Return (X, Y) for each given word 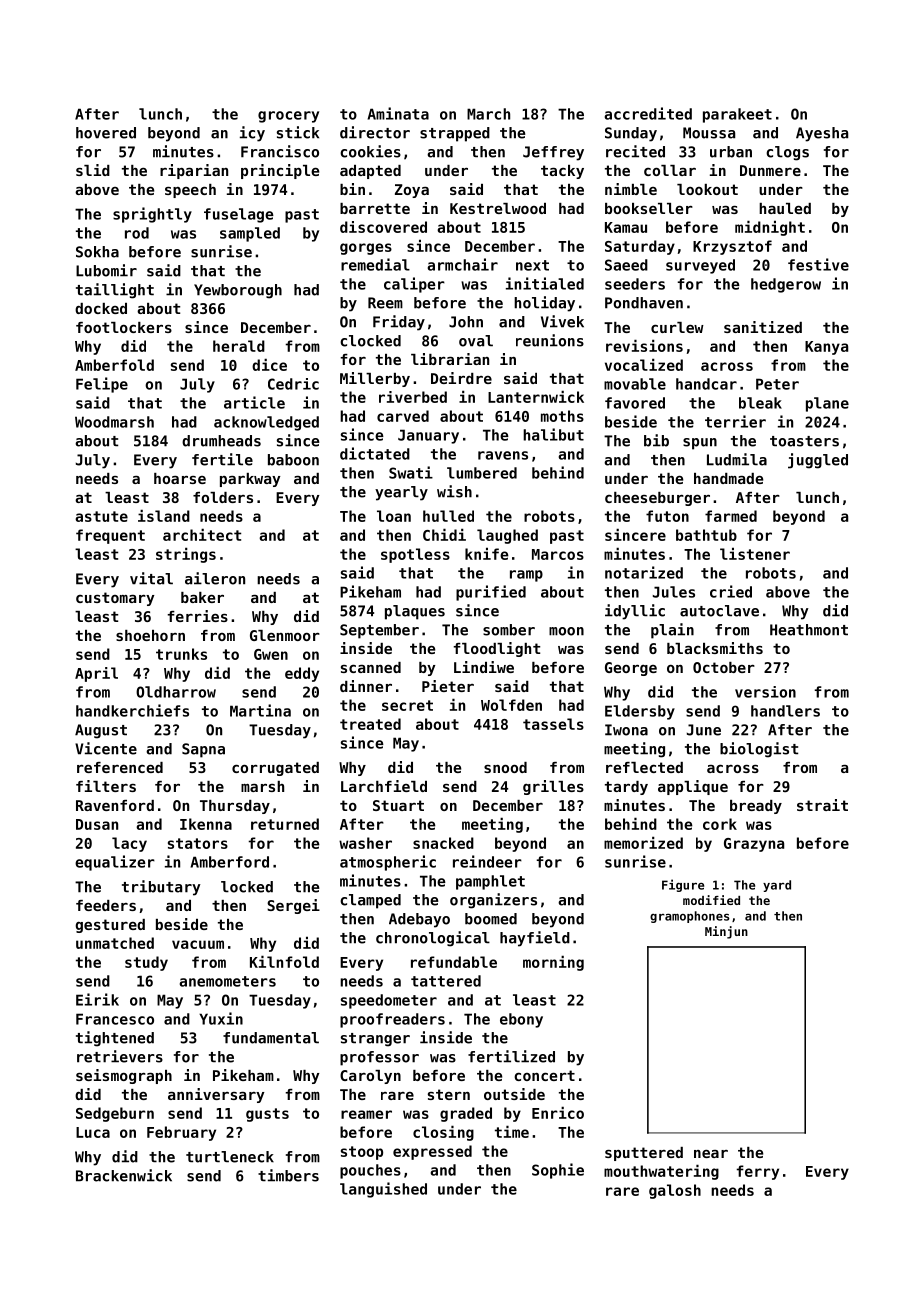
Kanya (826, 348)
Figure (683, 885)
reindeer (487, 861)
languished (383, 1190)
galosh (675, 1191)
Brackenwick (124, 1175)
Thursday (235, 807)
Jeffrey (553, 153)
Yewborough (238, 291)
